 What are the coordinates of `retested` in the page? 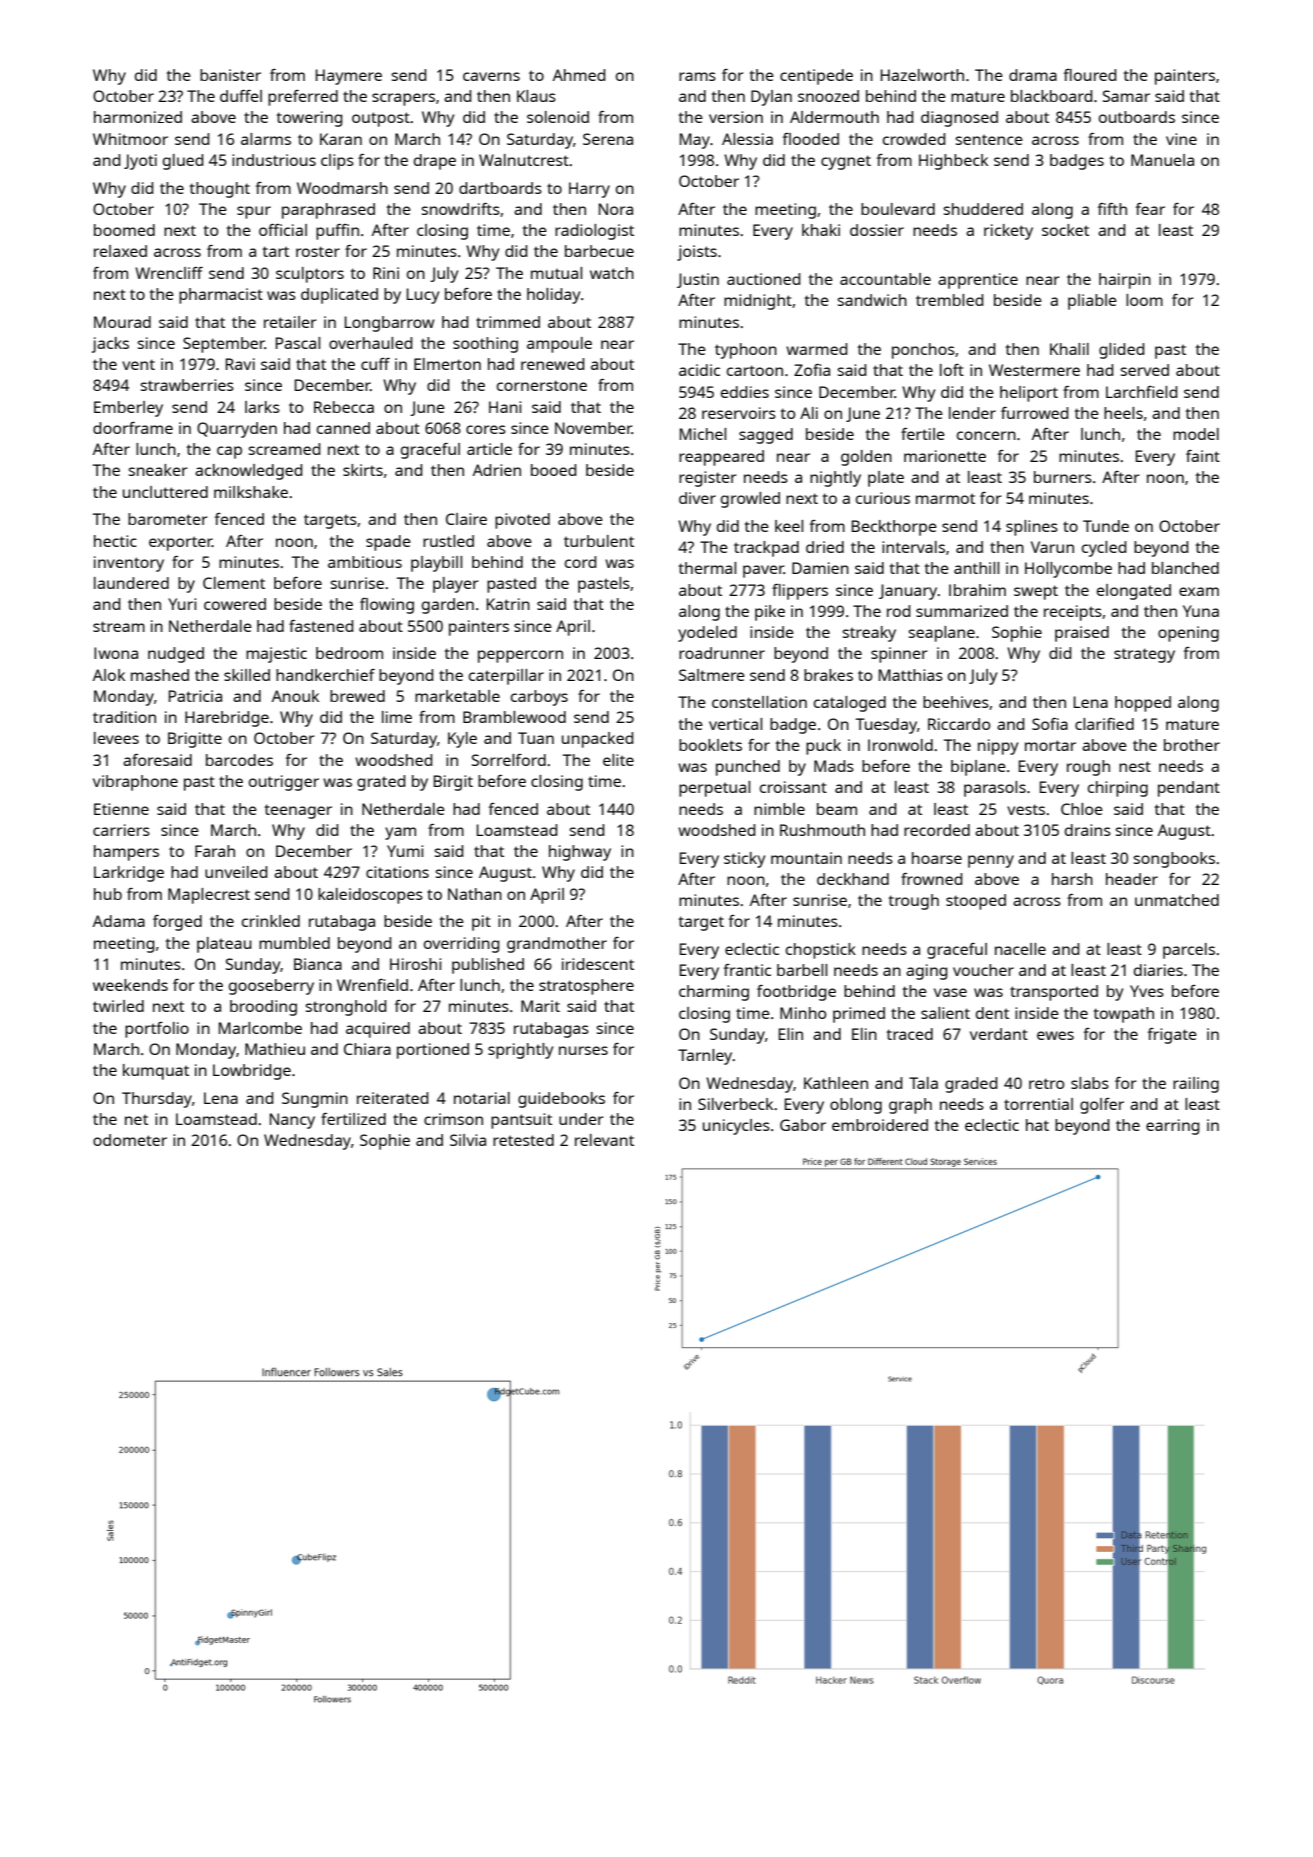 It's located at (523, 1140).
